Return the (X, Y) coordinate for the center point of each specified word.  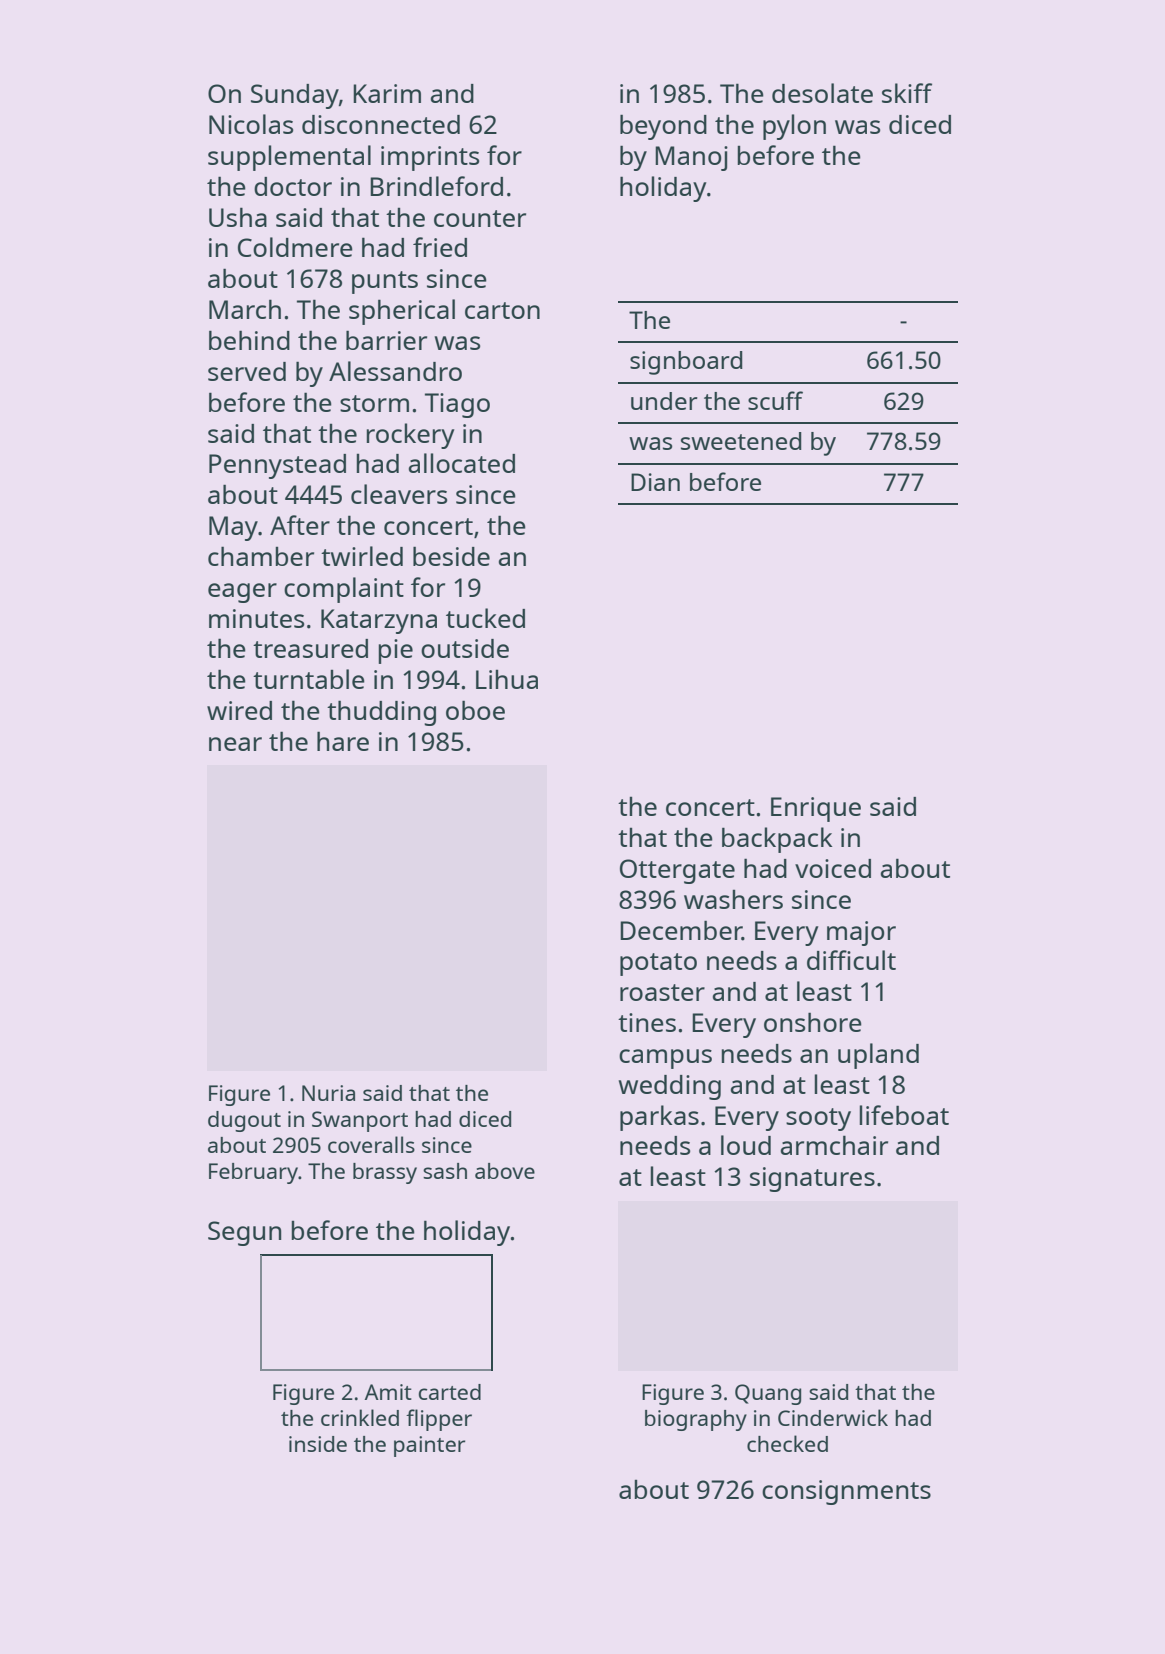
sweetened (741, 441)
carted (450, 1392)
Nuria (328, 1093)
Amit (388, 1392)
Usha (238, 217)
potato (658, 964)
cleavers (399, 494)
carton (502, 310)
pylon (794, 127)
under (664, 401)
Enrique (816, 809)
